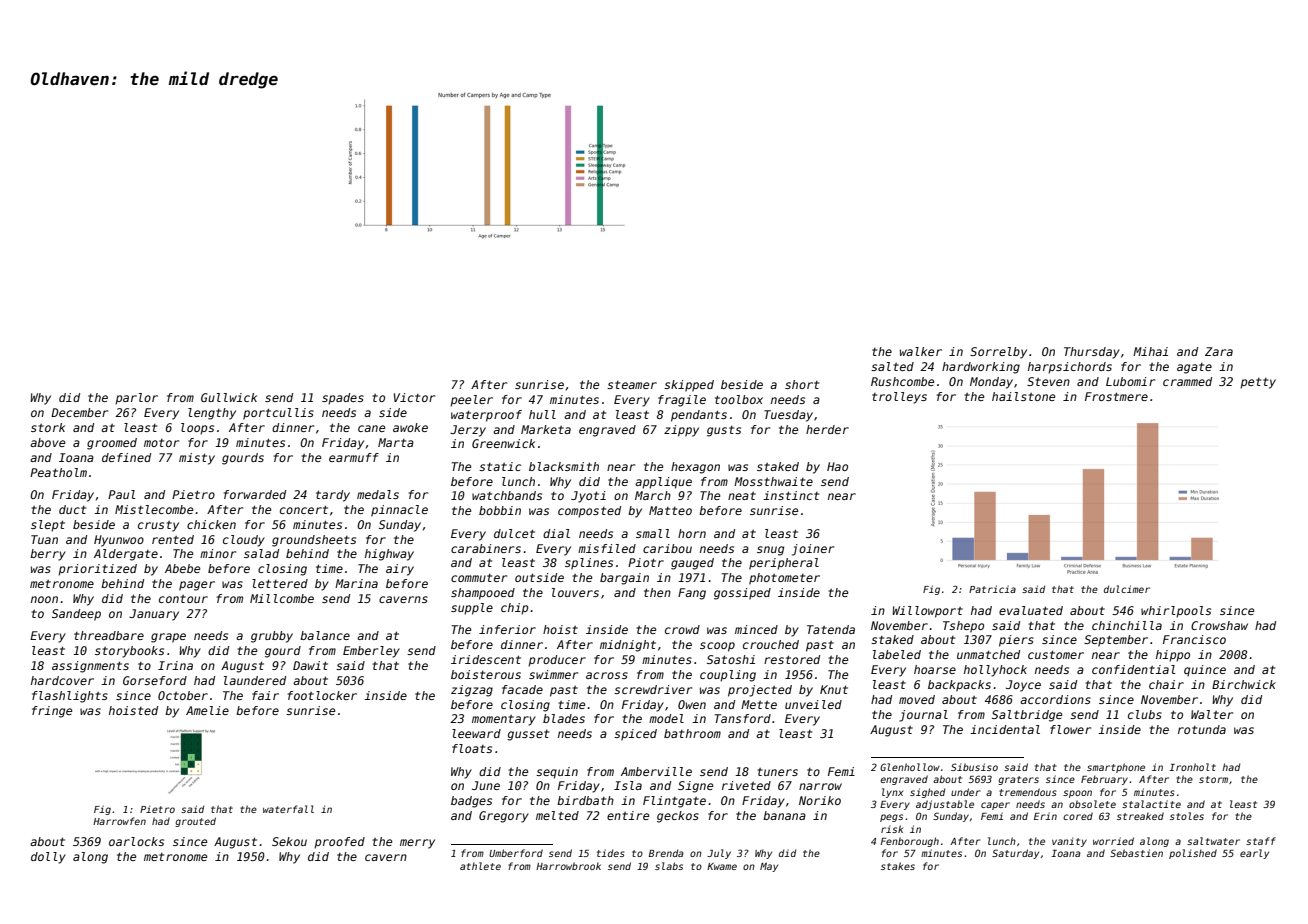 The width and height of the image is (1308, 924). I want to click on crammed, so click(1187, 381).
